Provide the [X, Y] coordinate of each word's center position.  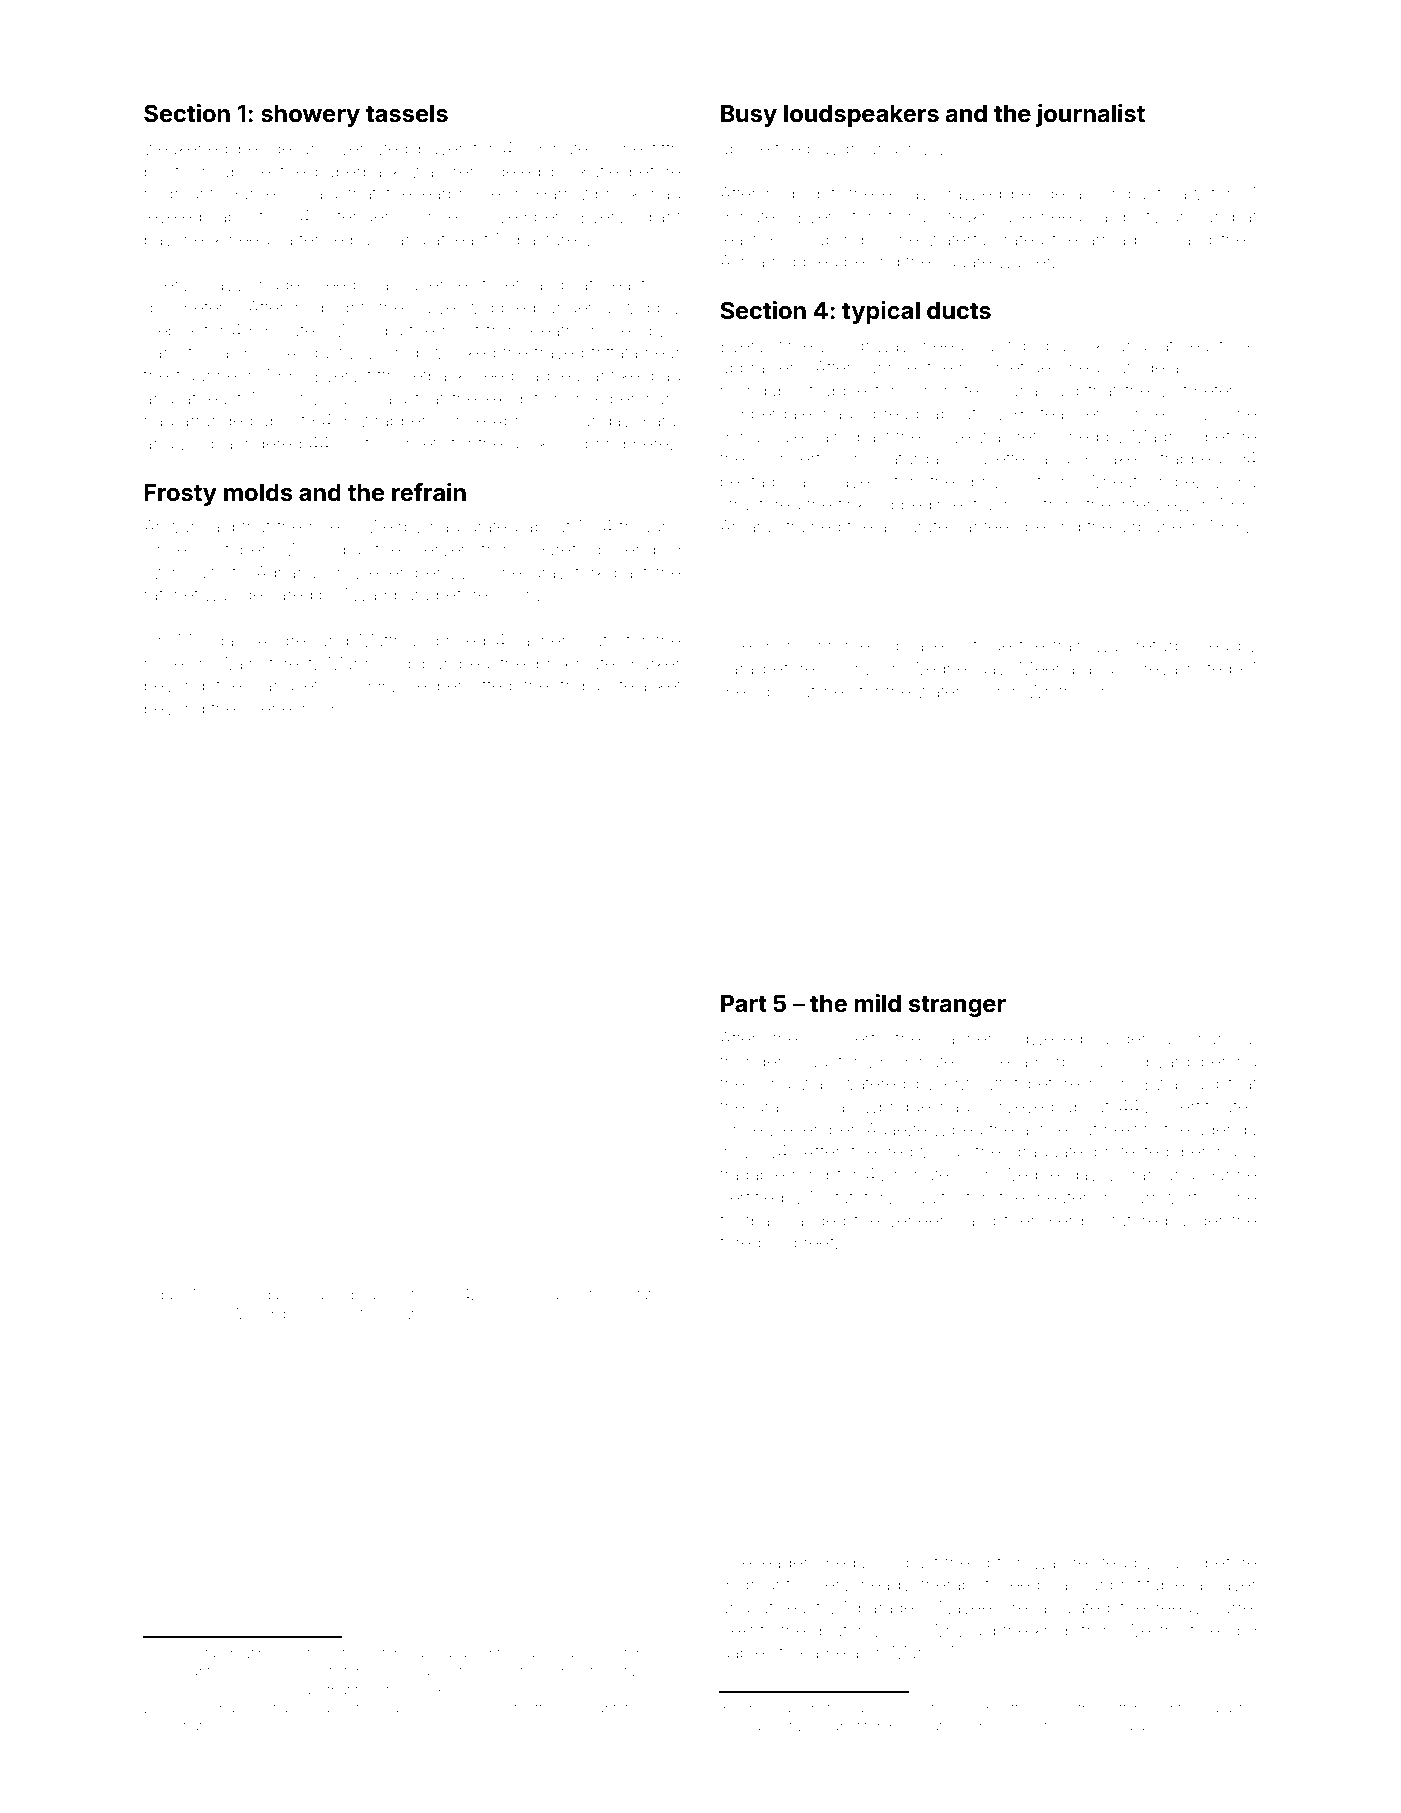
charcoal [1222, 1038]
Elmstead [191, 1313]
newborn [213, 1653]
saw [1186, 195]
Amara [745, 526]
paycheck [183, 243]
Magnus [1165, 438]
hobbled [804, 261]
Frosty [181, 495]
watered [874, 1084]
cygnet [838, 1728]
